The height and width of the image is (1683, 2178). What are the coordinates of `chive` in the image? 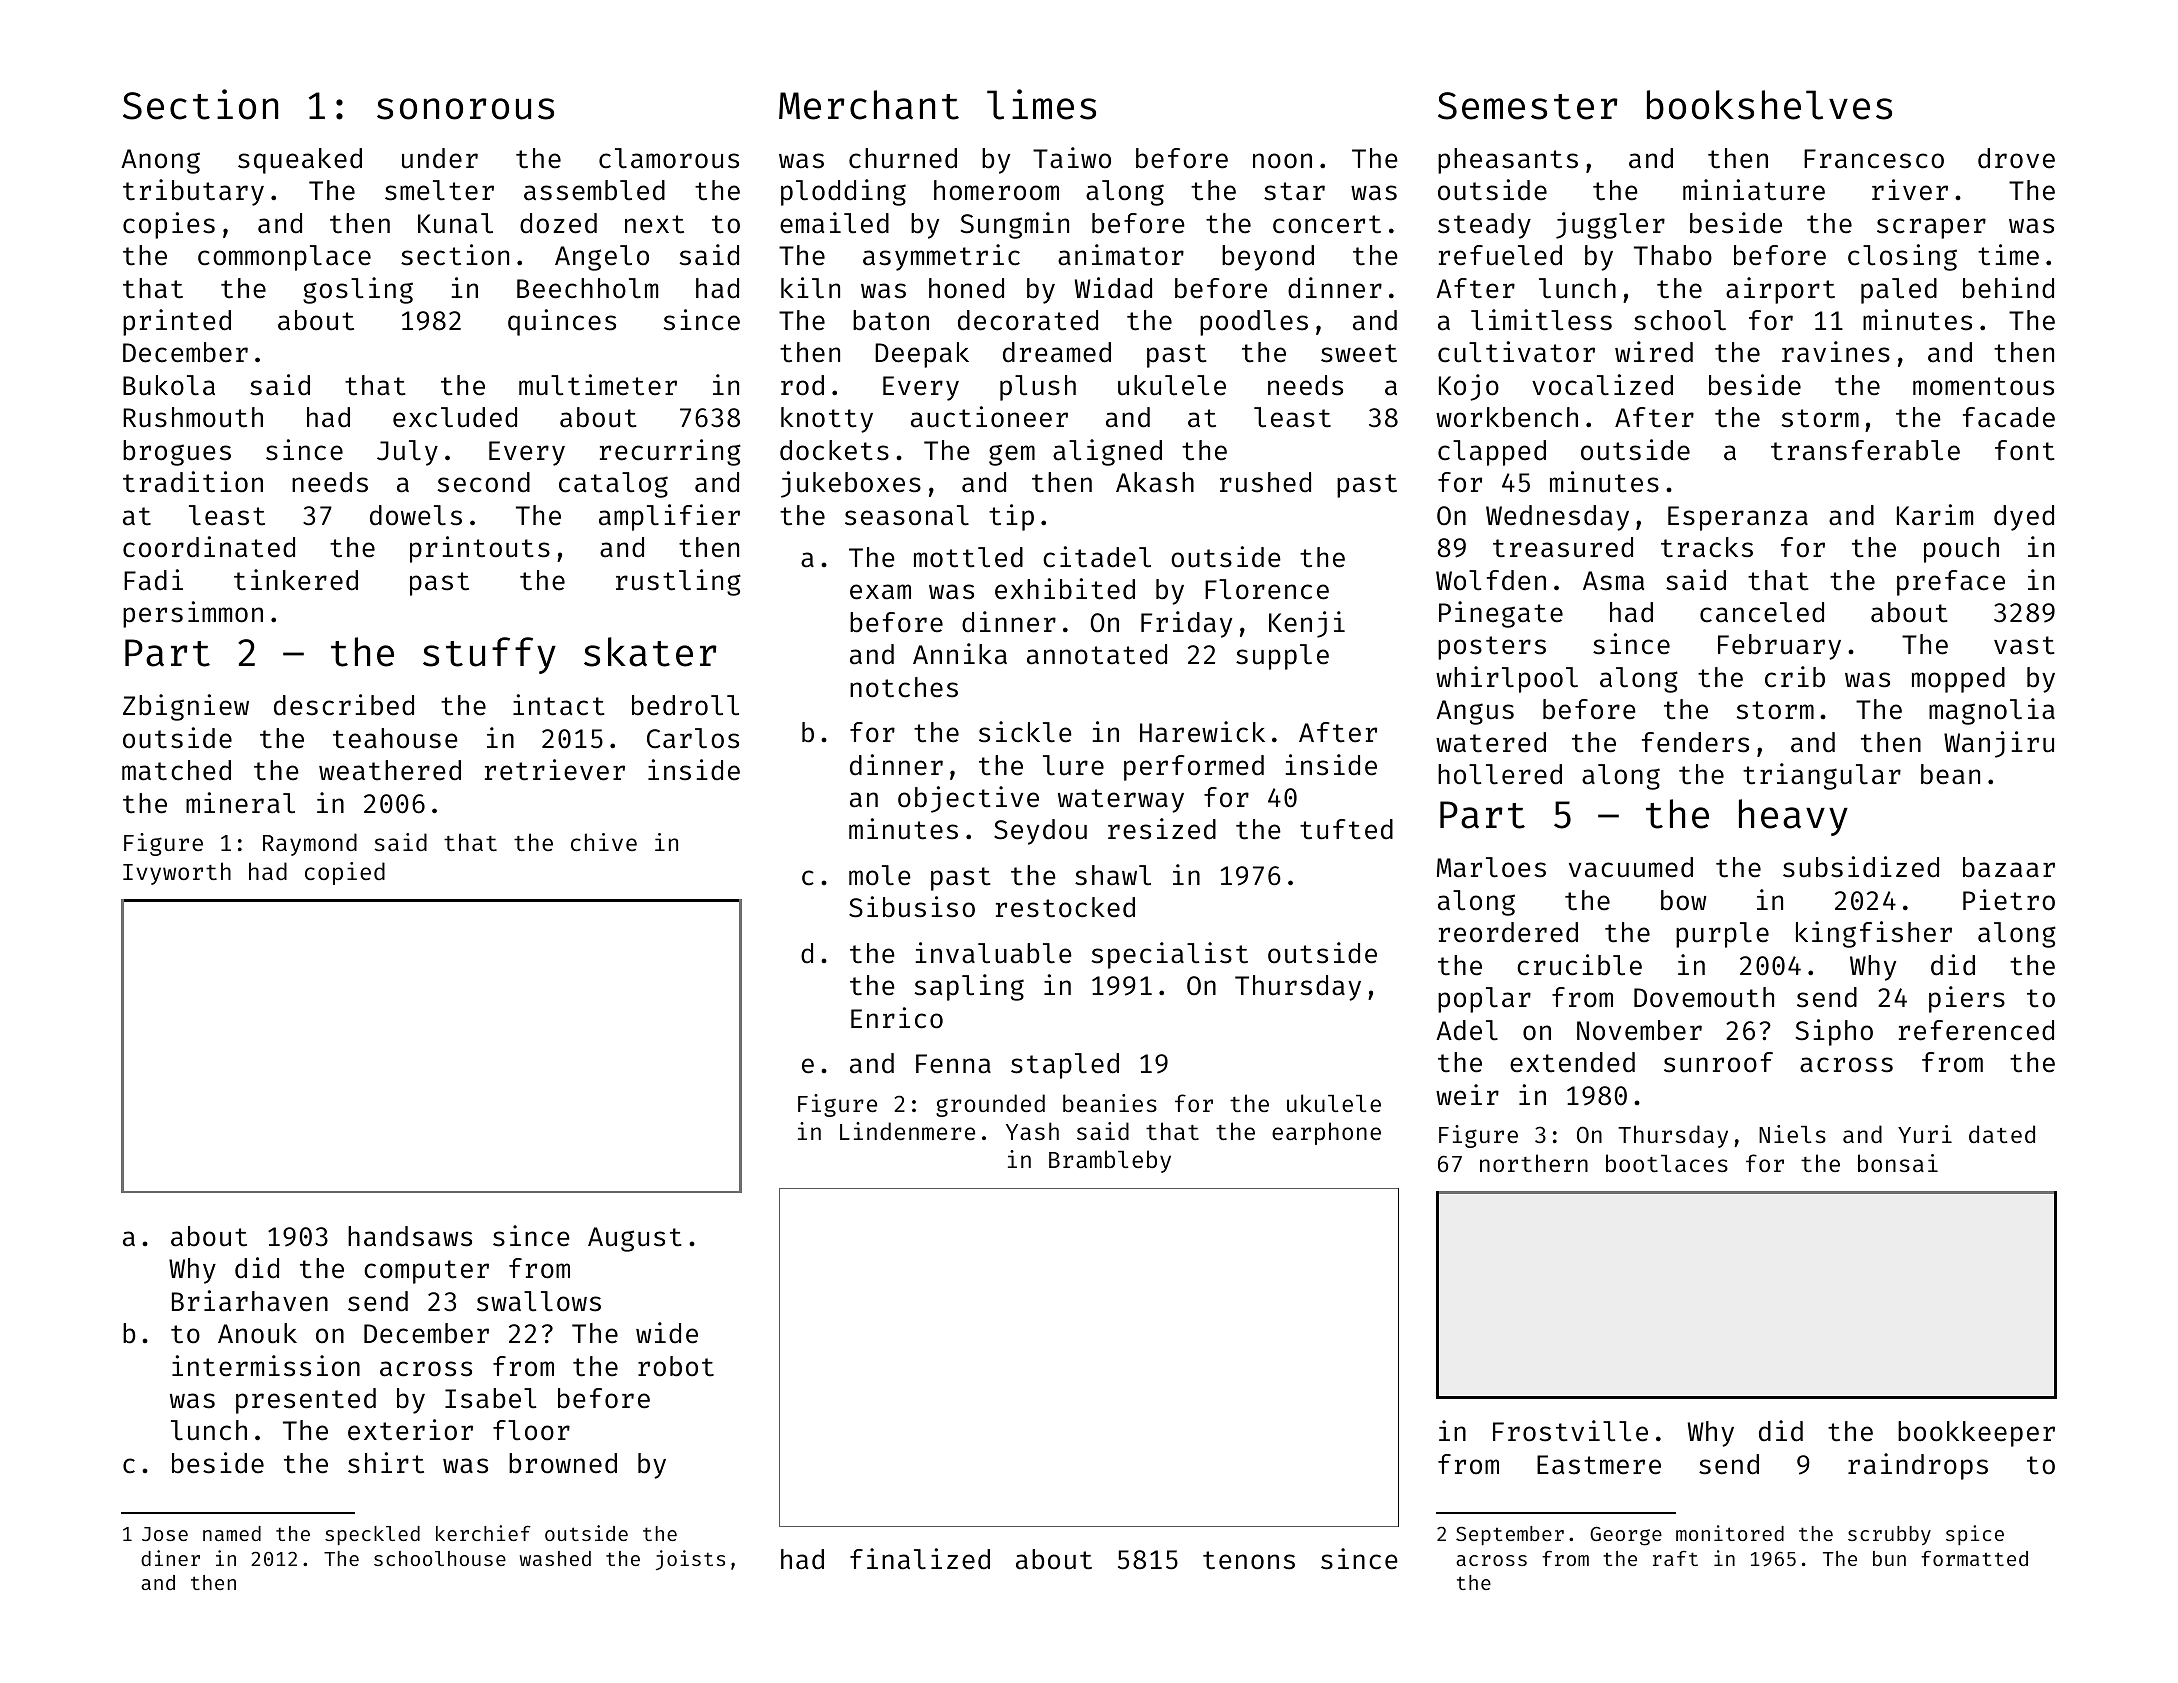 It's located at (604, 842).
